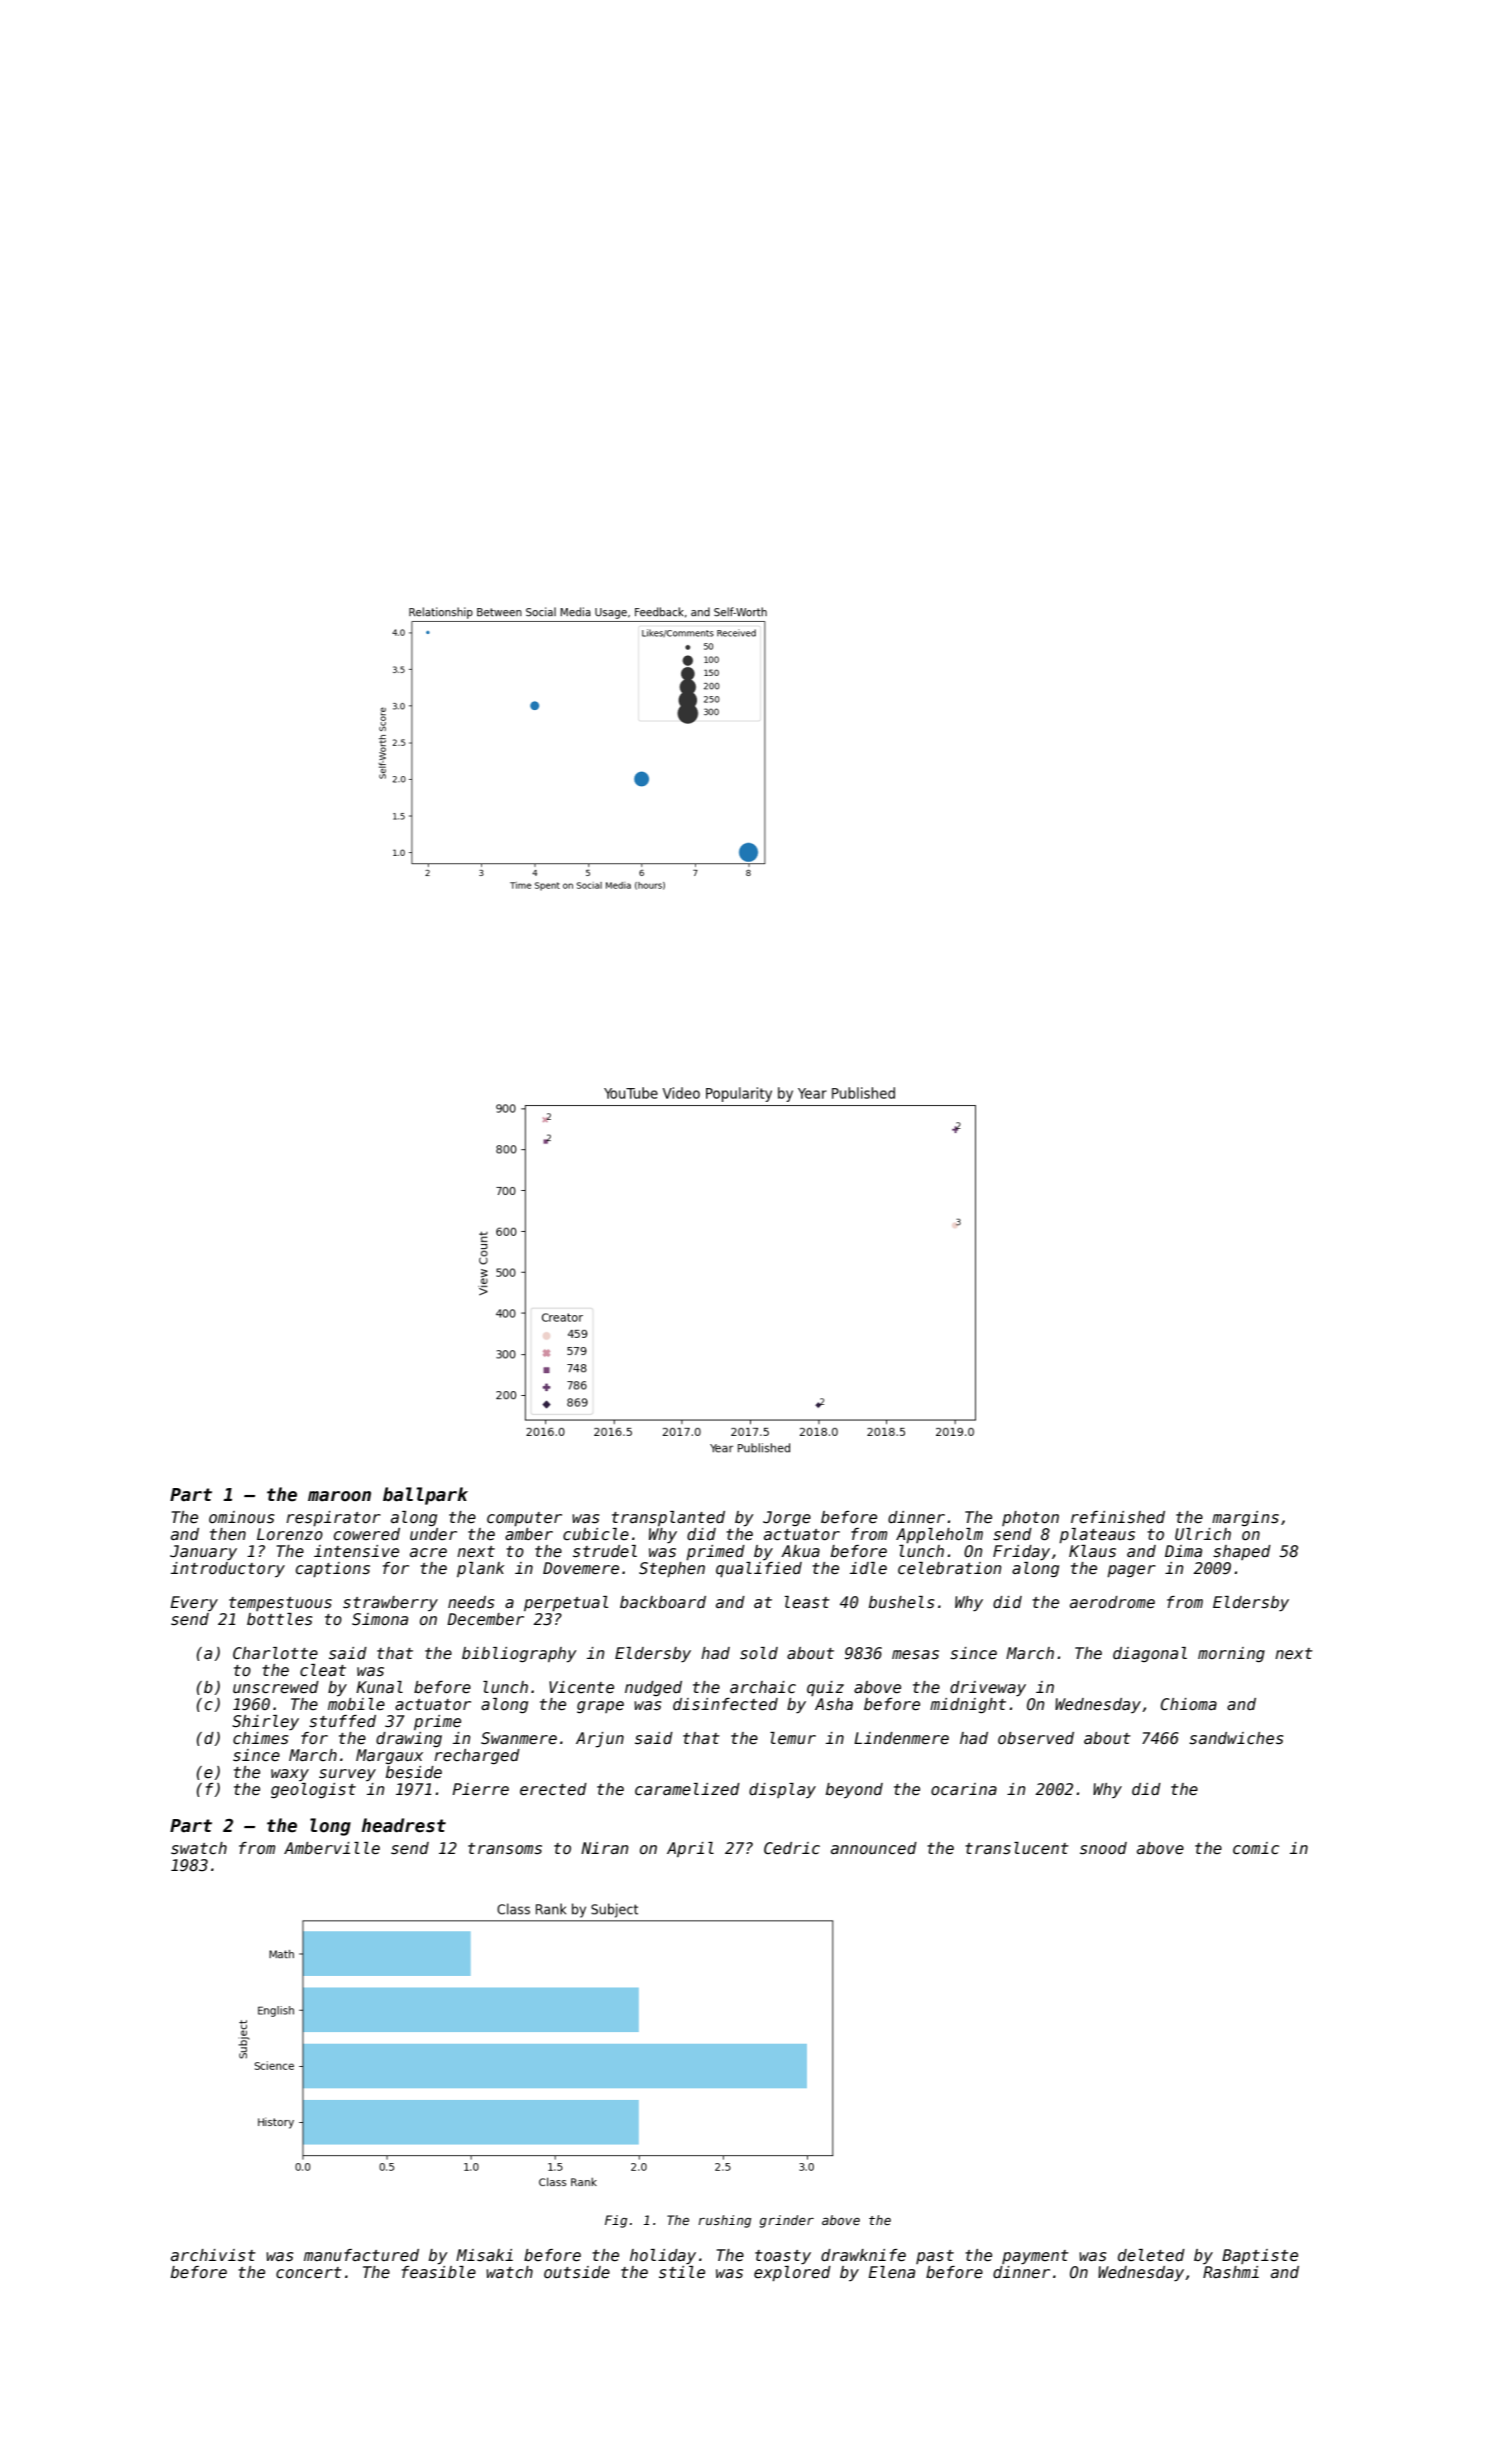  What do you see at coordinates (1017, 1848) in the screenshot?
I see `translucent` at bounding box center [1017, 1848].
